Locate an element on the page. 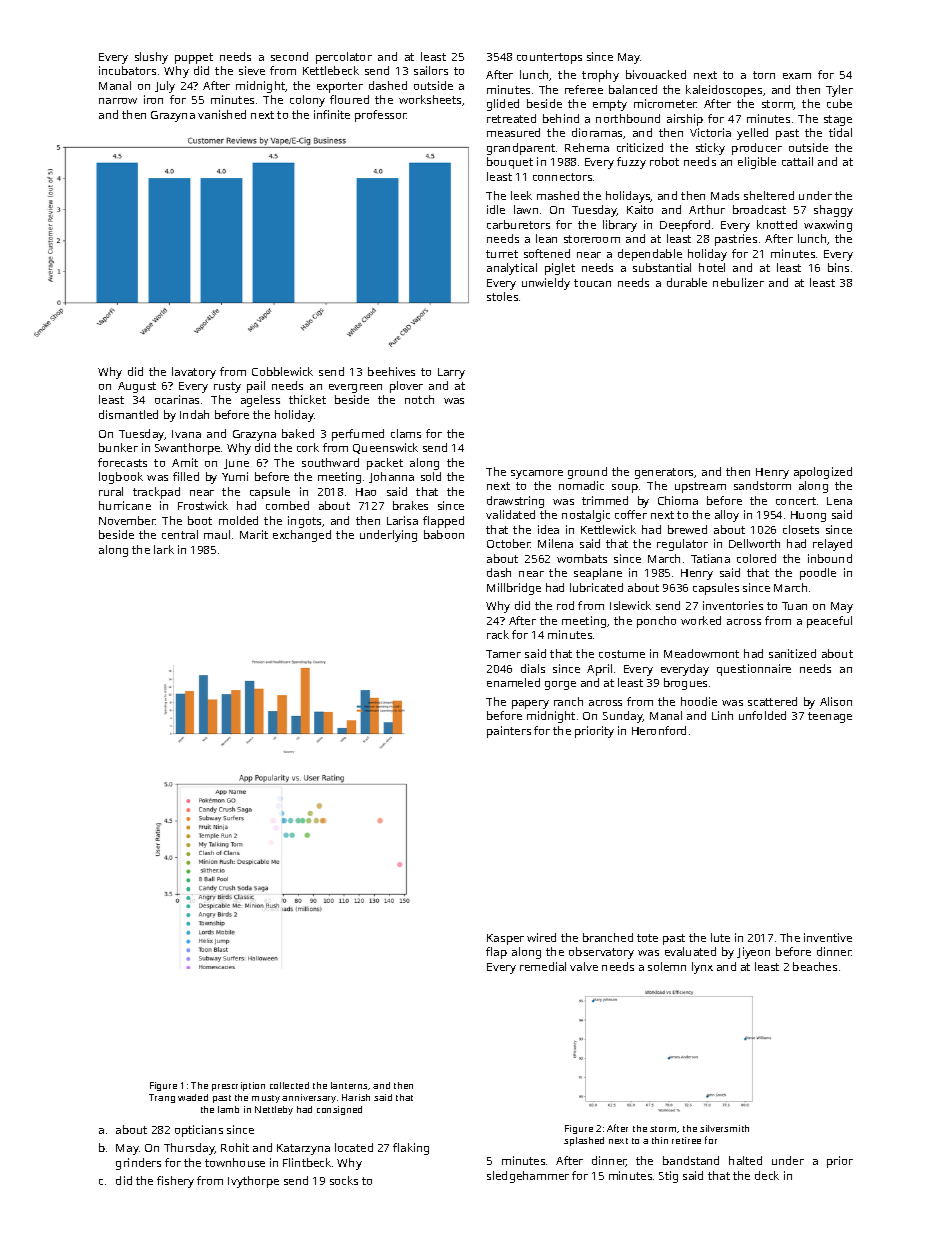 Image resolution: width=952 pixels, height=1233 pixels. sieve is located at coordinates (252, 70).
